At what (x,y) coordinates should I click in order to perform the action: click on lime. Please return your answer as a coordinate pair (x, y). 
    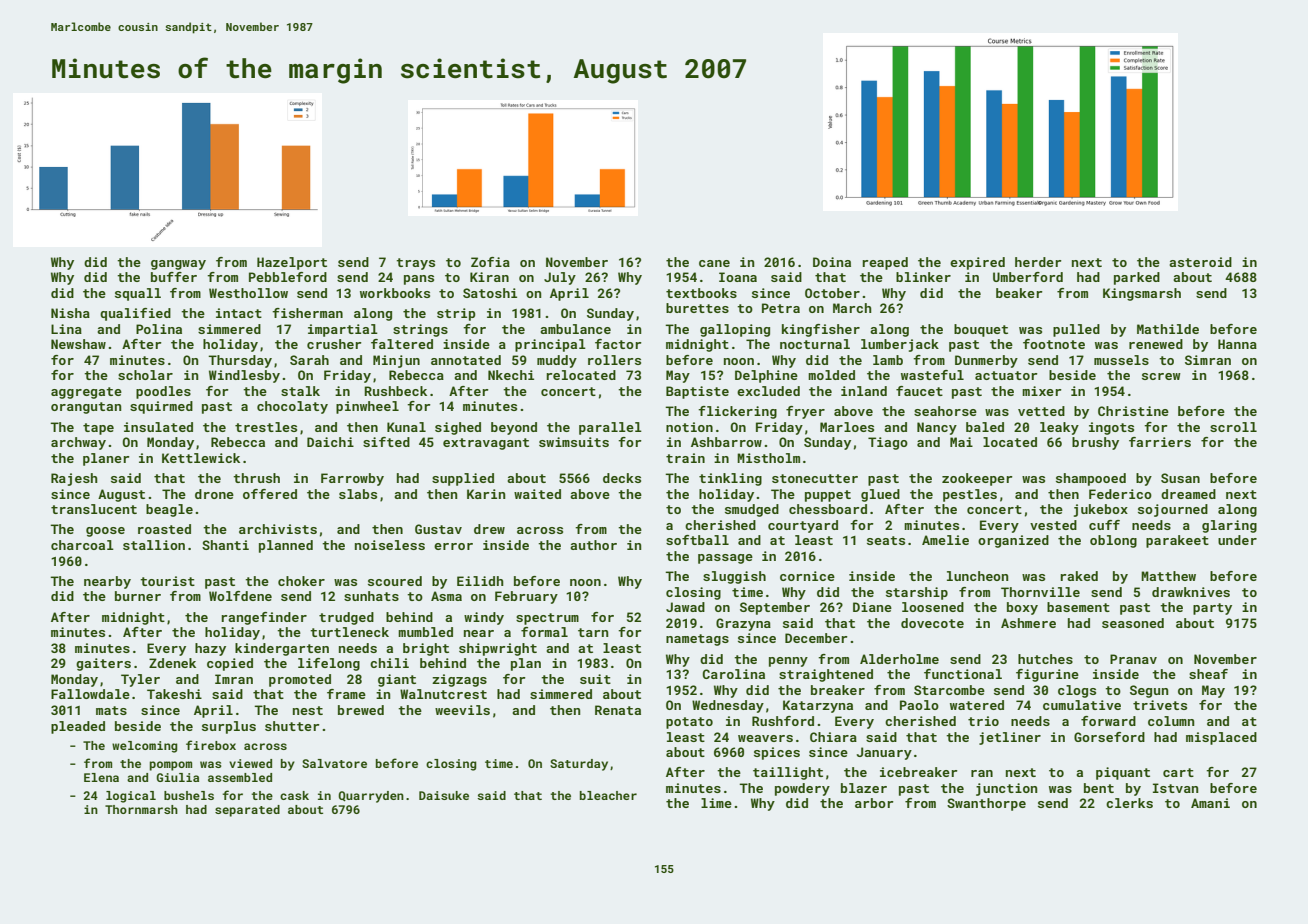
    Looking at the image, I should click on (716, 803).
